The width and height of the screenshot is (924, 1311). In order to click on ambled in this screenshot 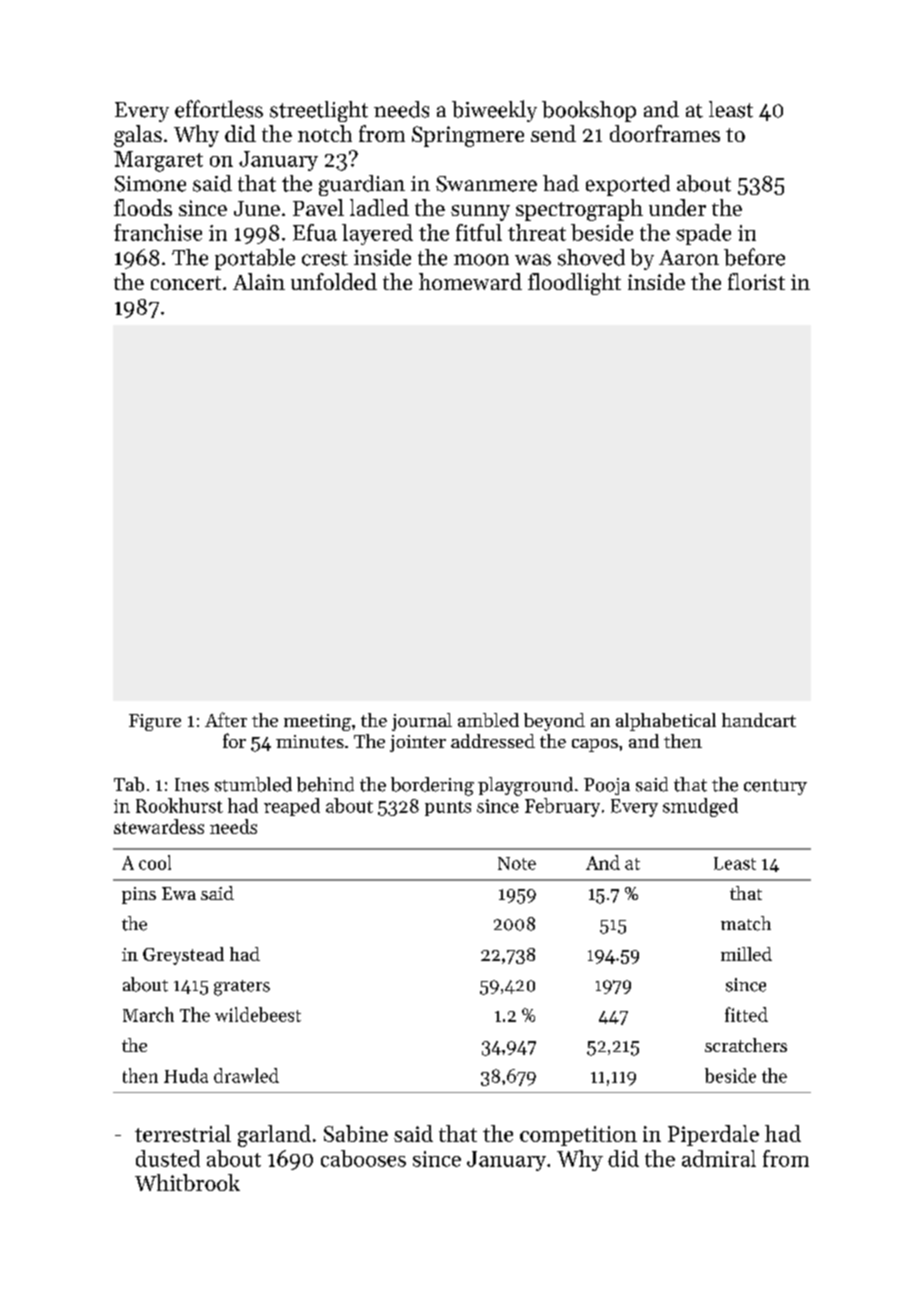, I will do `click(488, 720)`.
